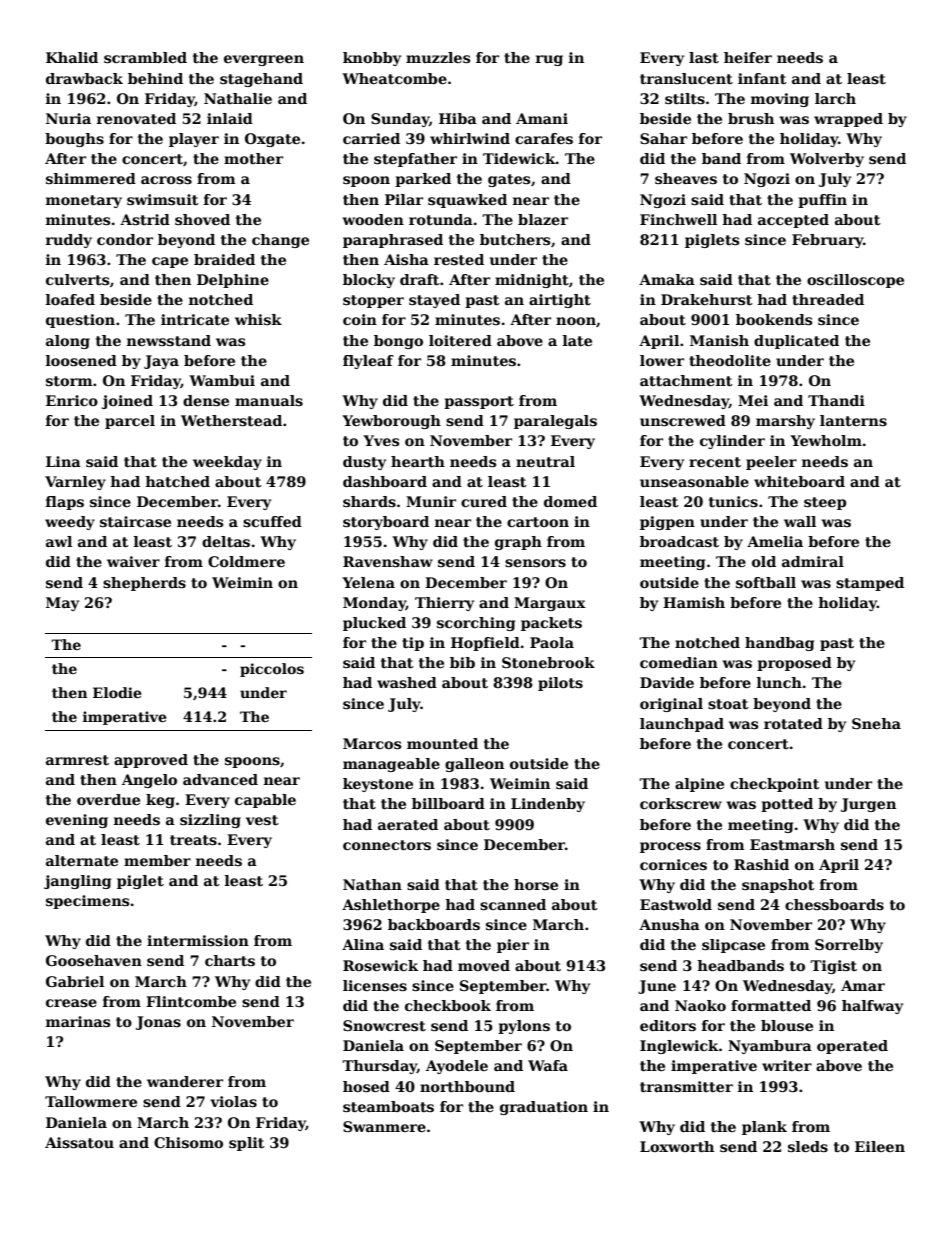  I want to click on midnight, so click(532, 281).
